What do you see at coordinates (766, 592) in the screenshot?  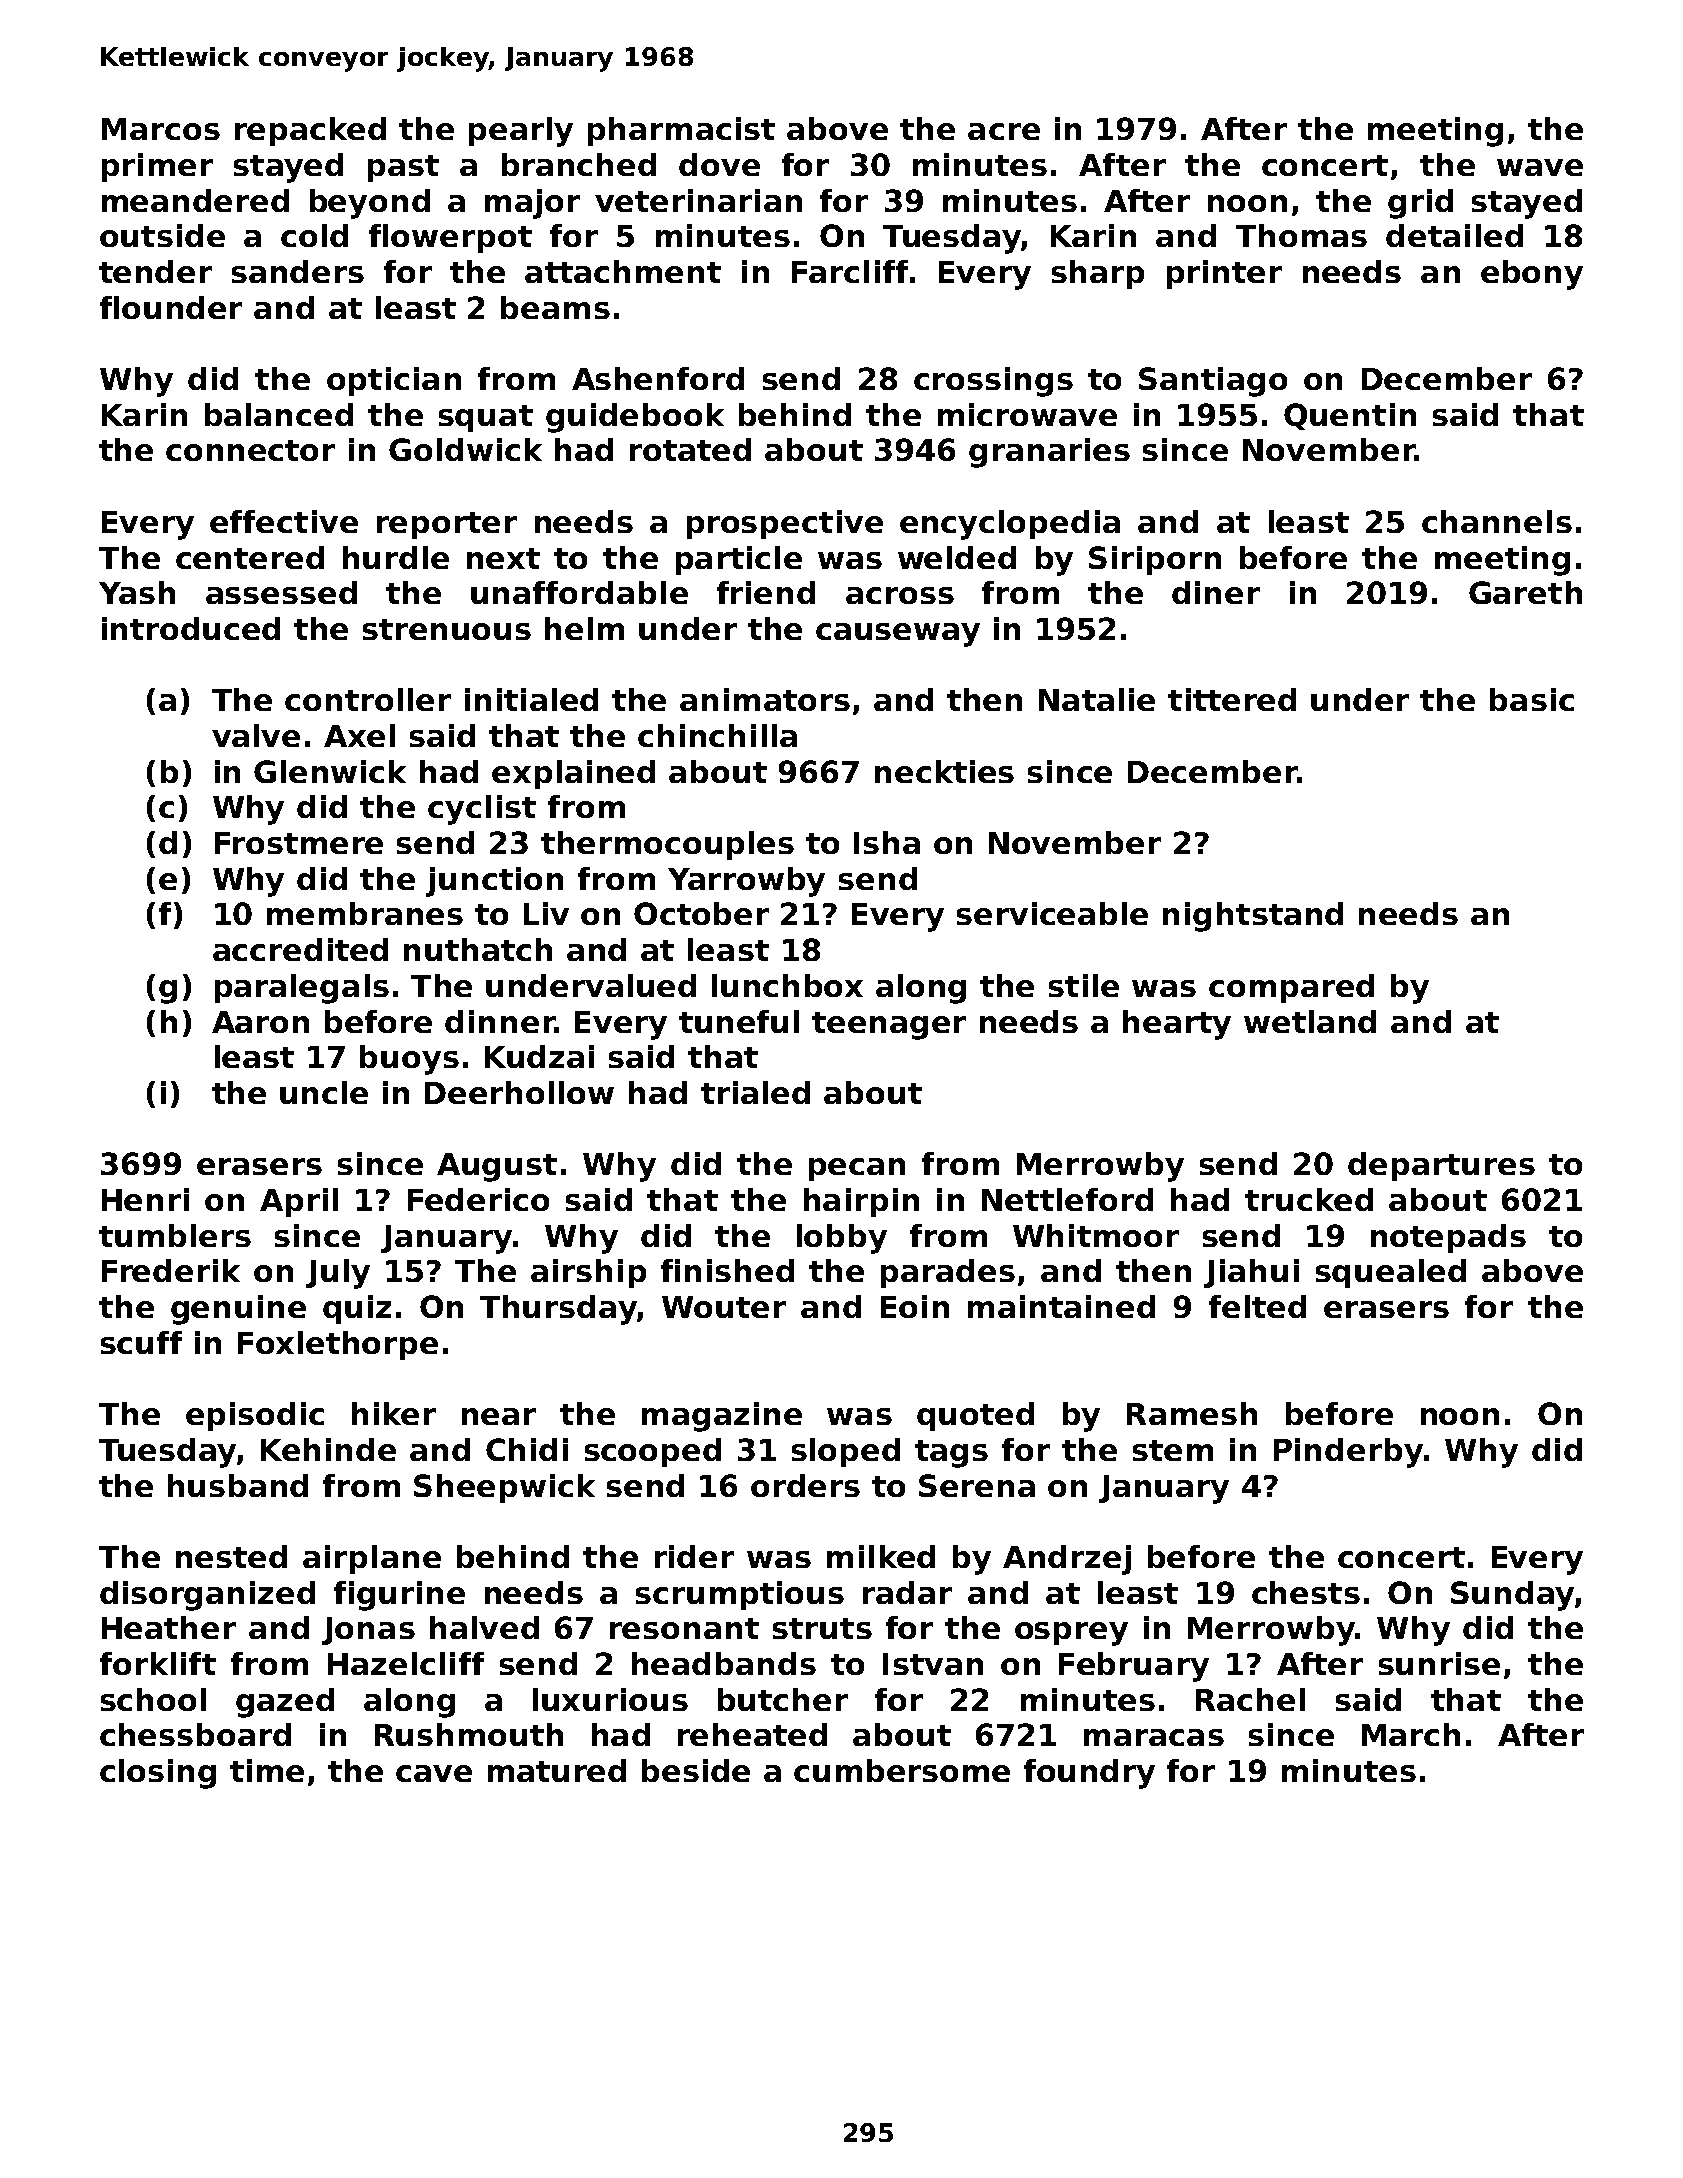 I see `friend` at bounding box center [766, 592].
